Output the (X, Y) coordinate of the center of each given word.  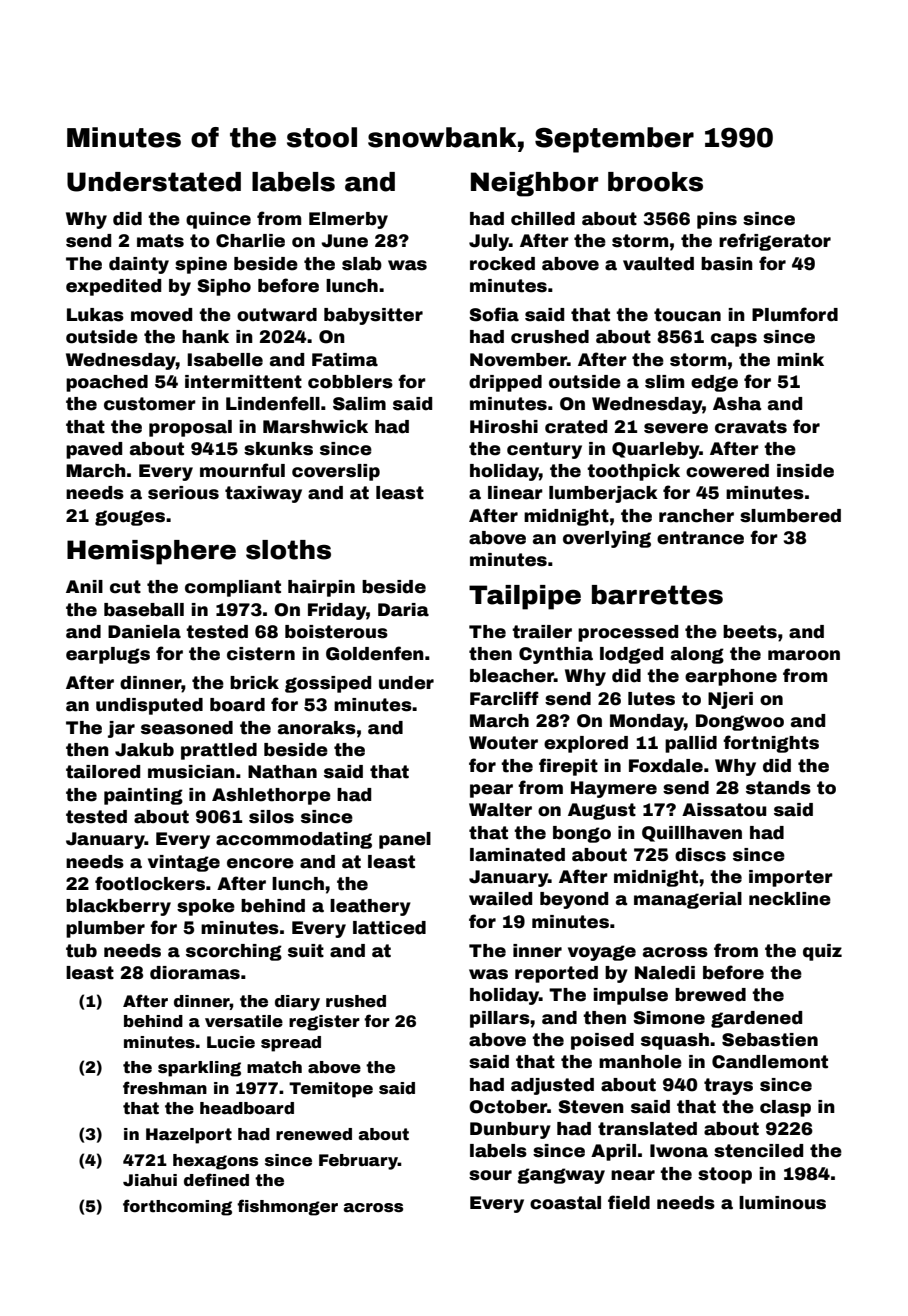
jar (121, 729)
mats (160, 241)
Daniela (144, 632)
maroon (804, 655)
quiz (822, 952)
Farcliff (504, 698)
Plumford (795, 314)
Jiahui (150, 1180)
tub (81, 951)
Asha (737, 404)
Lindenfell (273, 403)
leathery (370, 907)
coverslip (336, 472)
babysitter (373, 316)
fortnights (771, 744)
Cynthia (556, 655)
